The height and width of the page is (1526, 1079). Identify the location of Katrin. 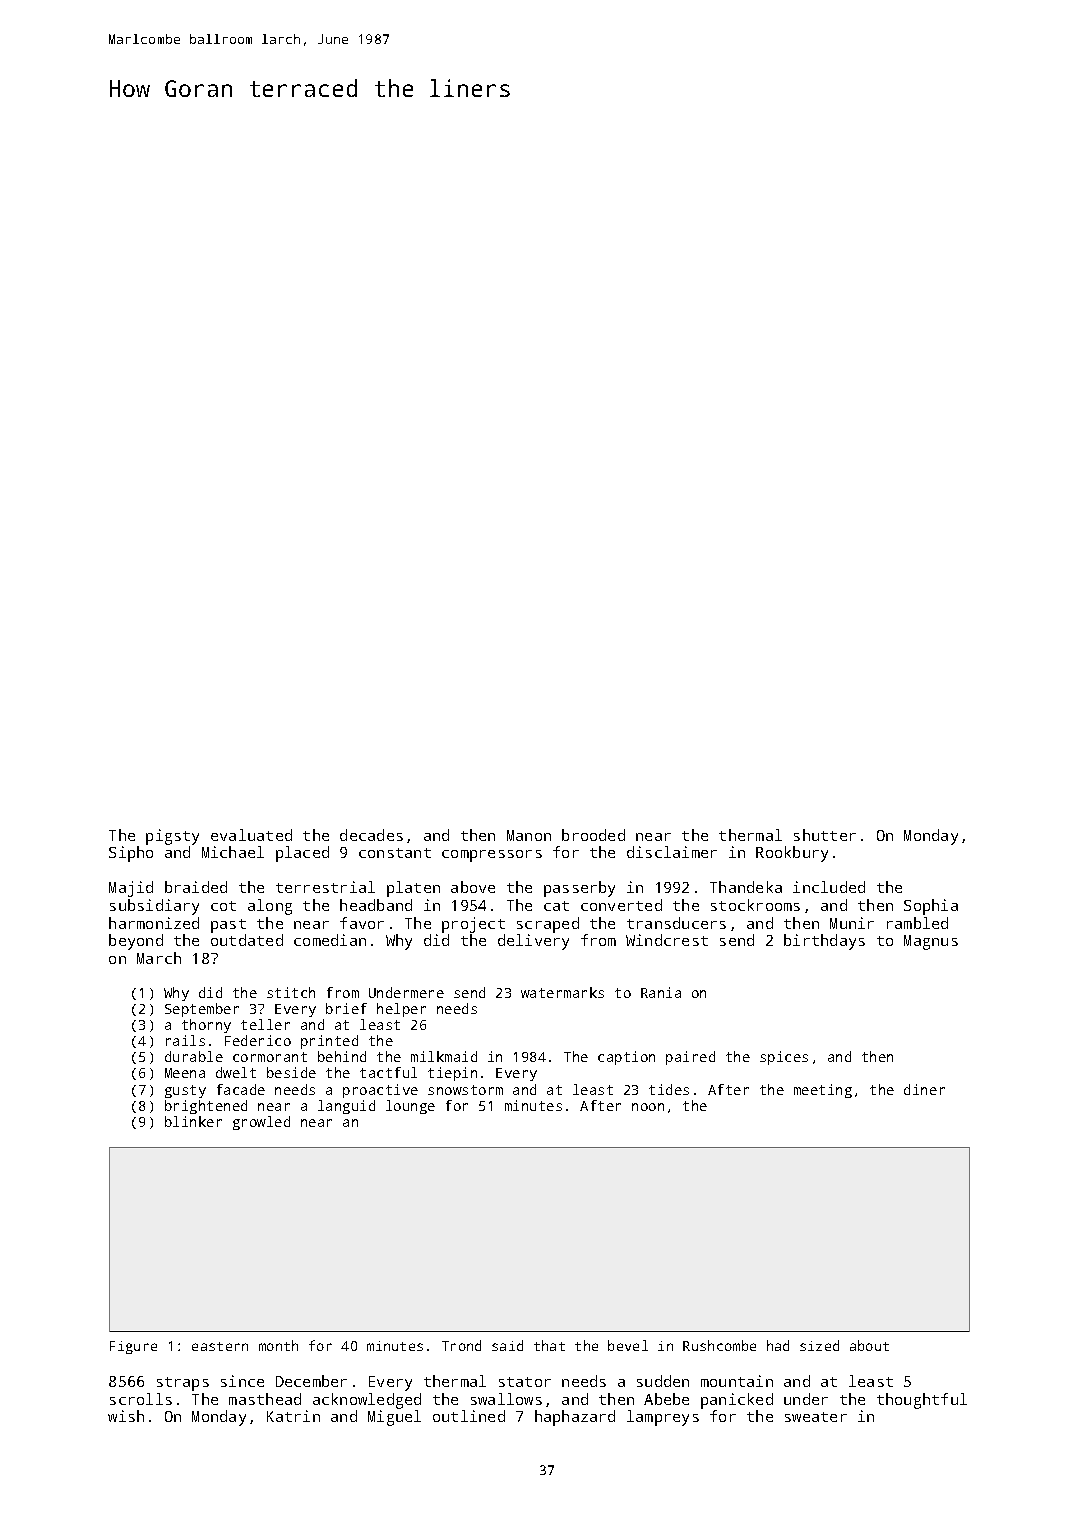
(293, 1416).
